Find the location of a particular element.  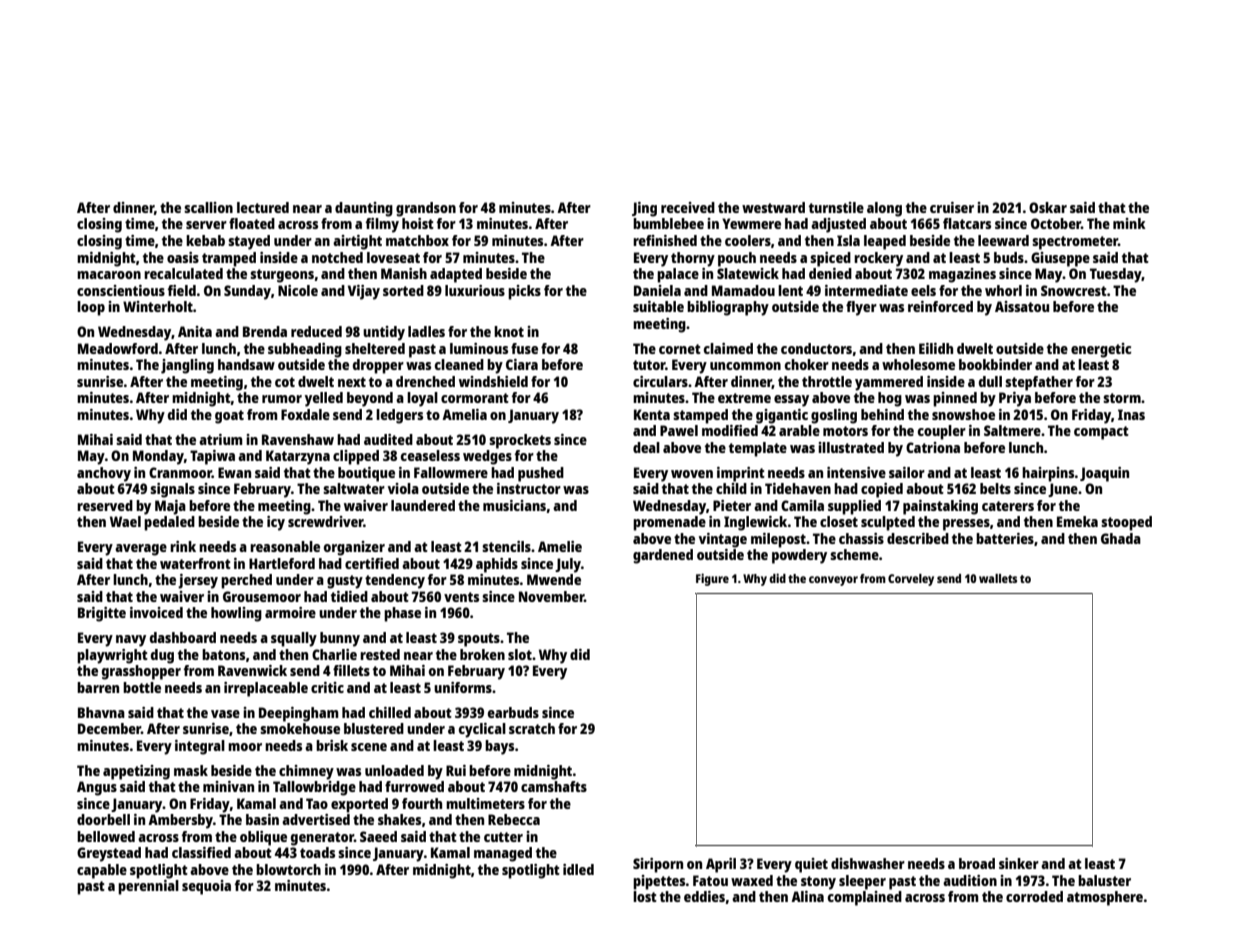

sequoia is located at coordinates (206, 887).
